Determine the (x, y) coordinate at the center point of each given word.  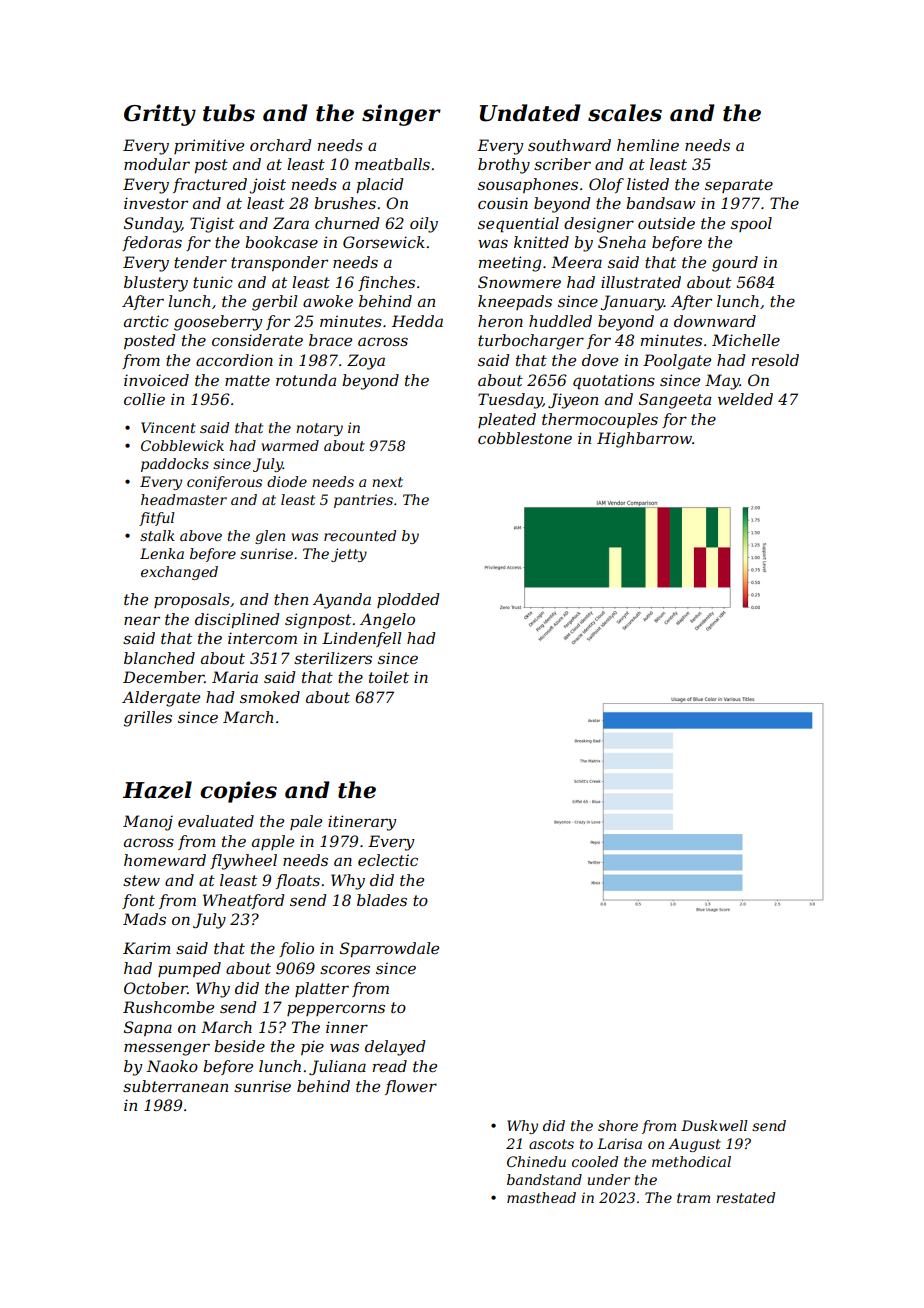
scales (625, 113)
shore (618, 1125)
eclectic (388, 860)
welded (745, 399)
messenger (167, 1049)
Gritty (160, 115)
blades (382, 900)
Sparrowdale (389, 949)
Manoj (148, 823)
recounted (360, 535)
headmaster (184, 499)
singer (401, 115)
